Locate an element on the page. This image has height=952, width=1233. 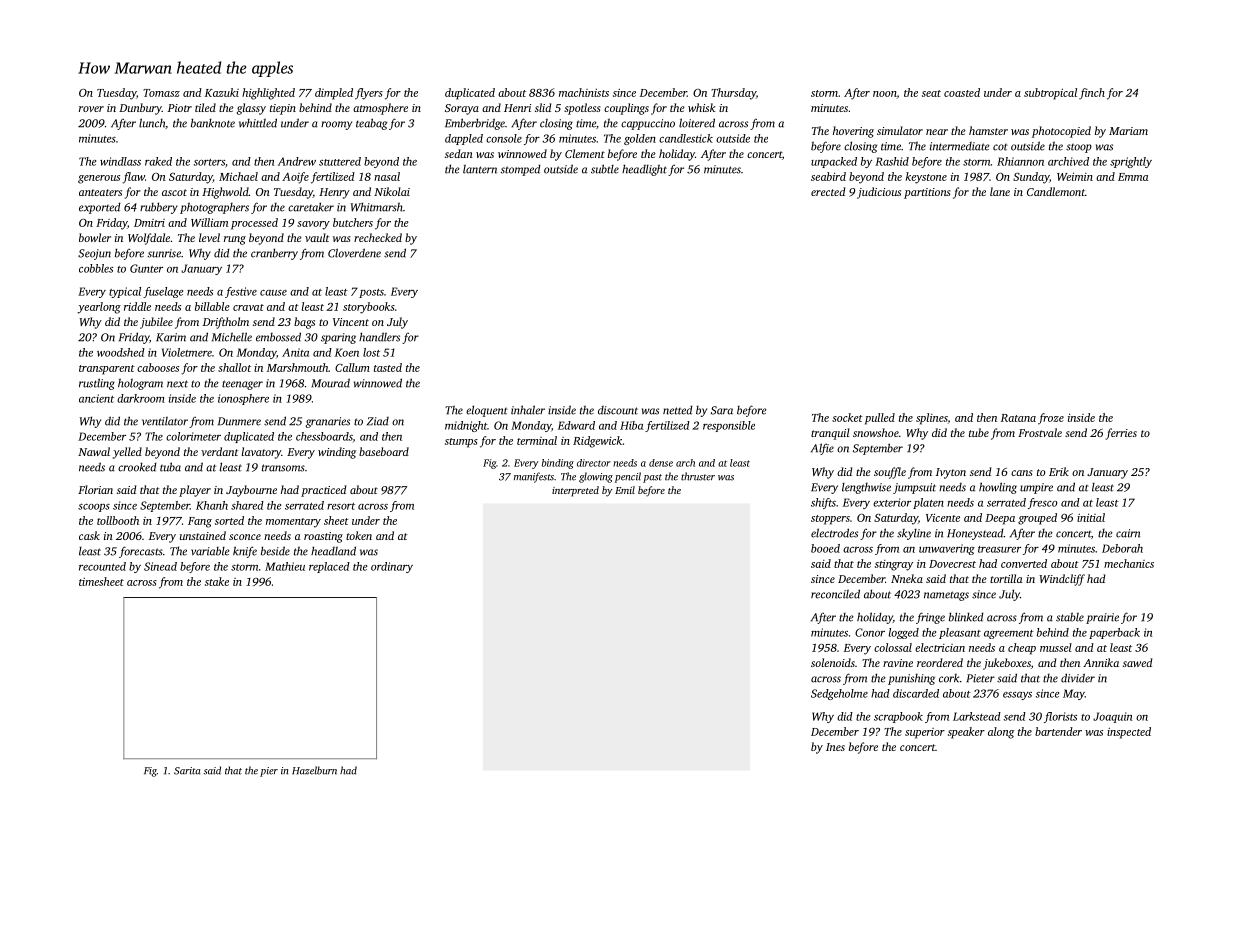
pier is located at coordinates (269, 772).
